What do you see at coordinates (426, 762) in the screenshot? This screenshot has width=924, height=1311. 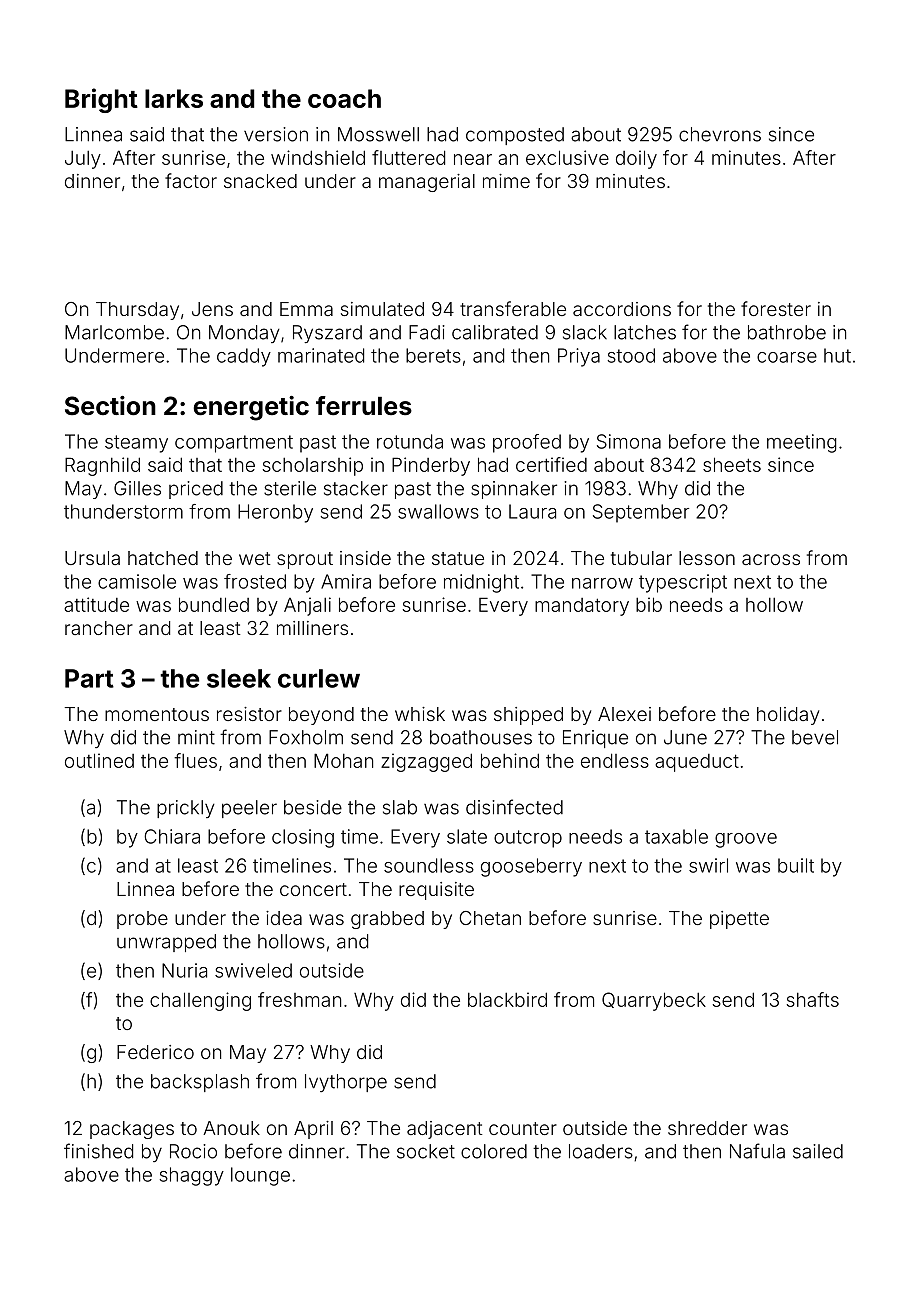 I see `zigzagged` at bounding box center [426, 762].
